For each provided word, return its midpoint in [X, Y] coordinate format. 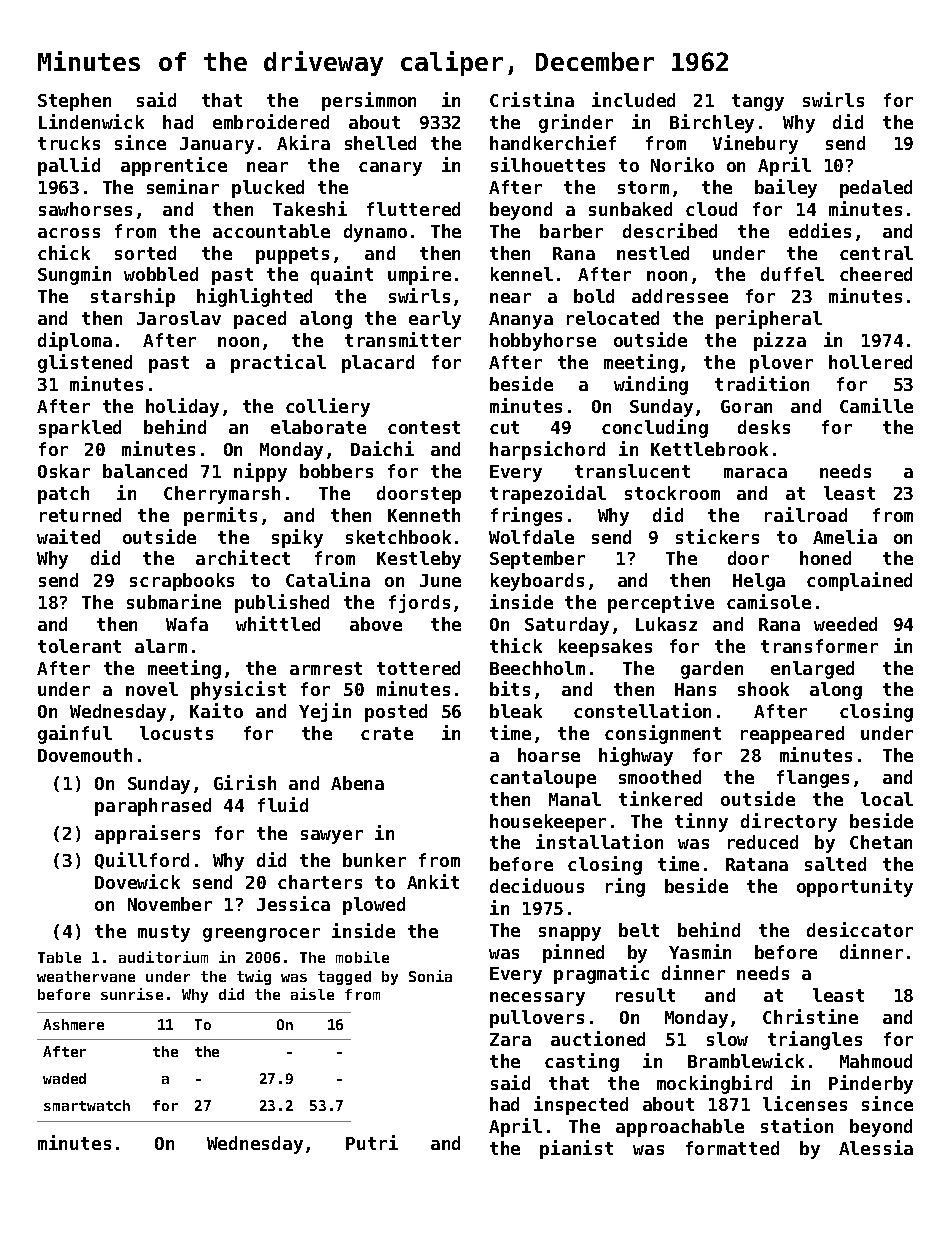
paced [260, 320]
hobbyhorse [543, 342]
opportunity [855, 887]
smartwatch [87, 1105]
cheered [876, 274]
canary [390, 169]
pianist [576, 1149]
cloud [711, 209]
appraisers [147, 834]
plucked [268, 189]
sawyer [332, 837]
